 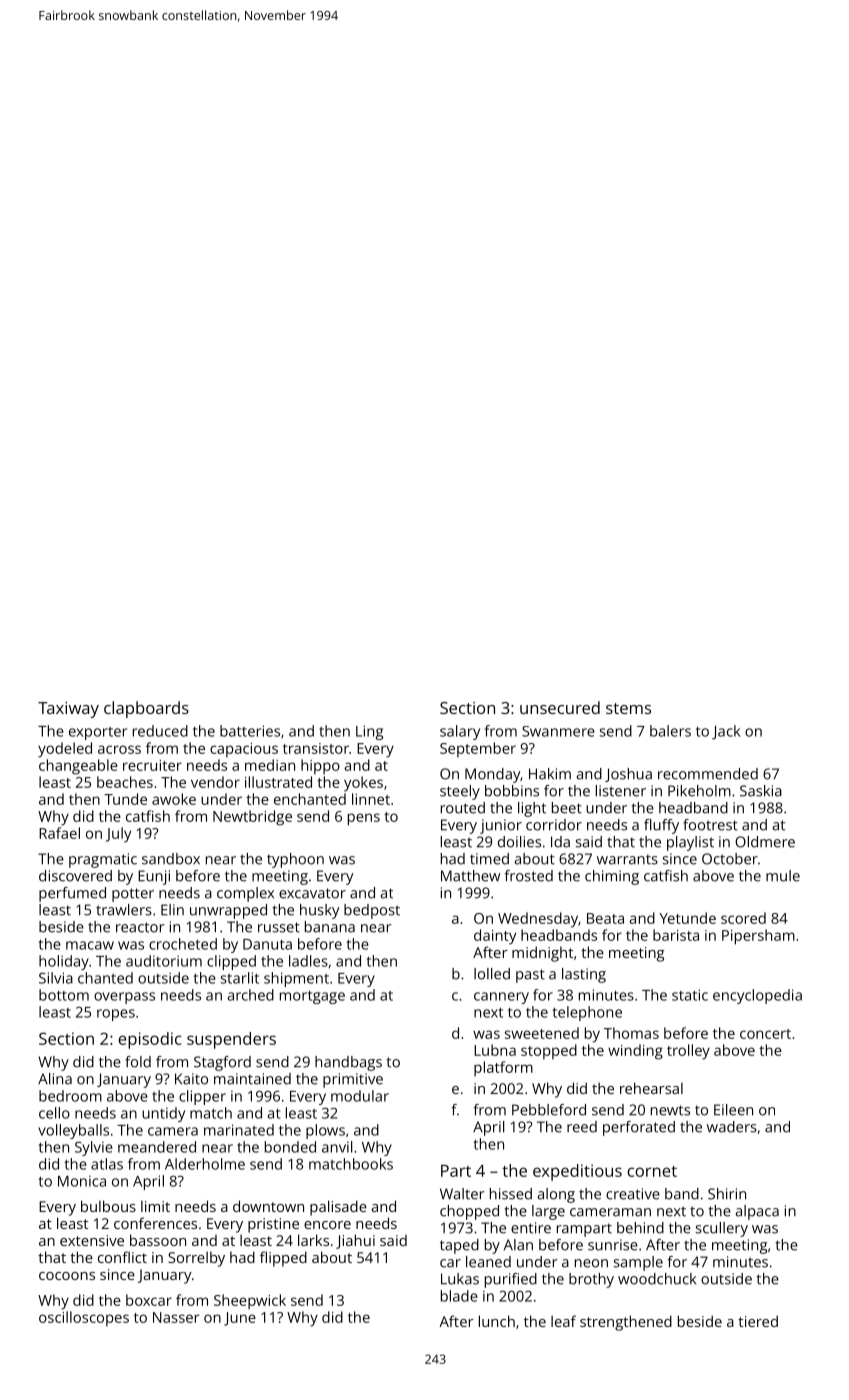 What do you see at coordinates (316, 748) in the screenshot?
I see `transistor` at bounding box center [316, 748].
